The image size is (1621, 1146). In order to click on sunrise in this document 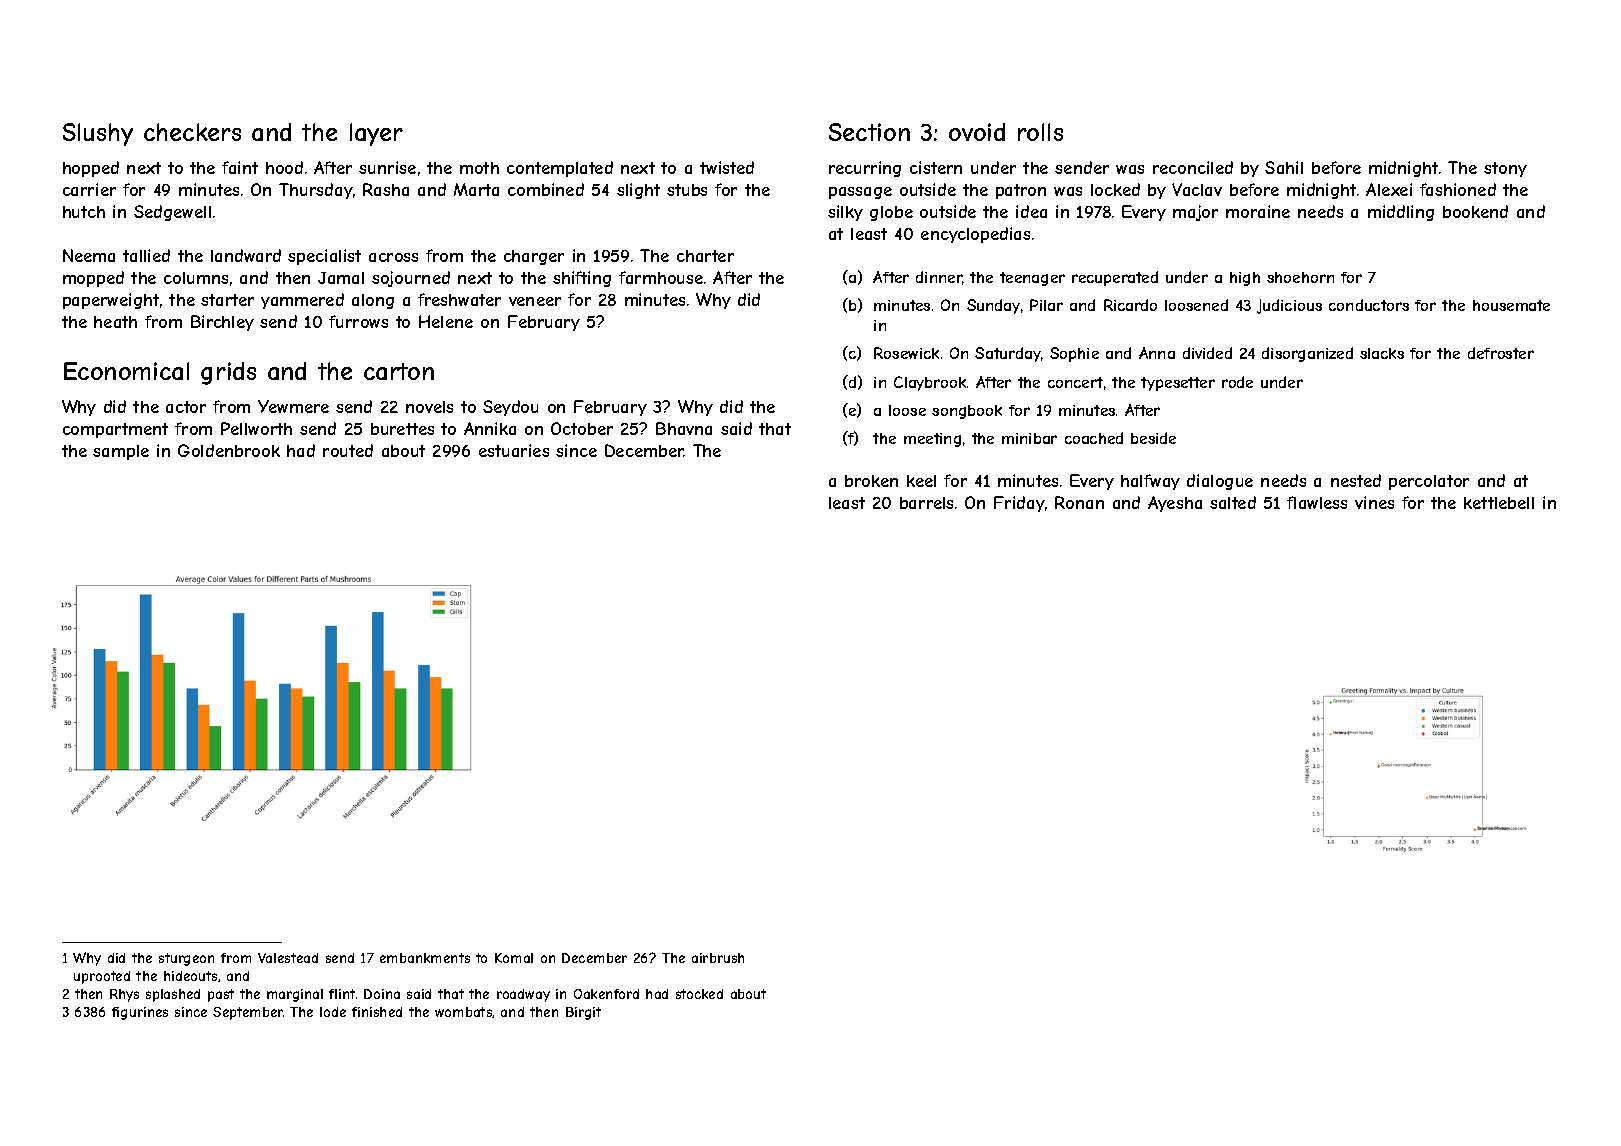, I will do `click(387, 167)`.
